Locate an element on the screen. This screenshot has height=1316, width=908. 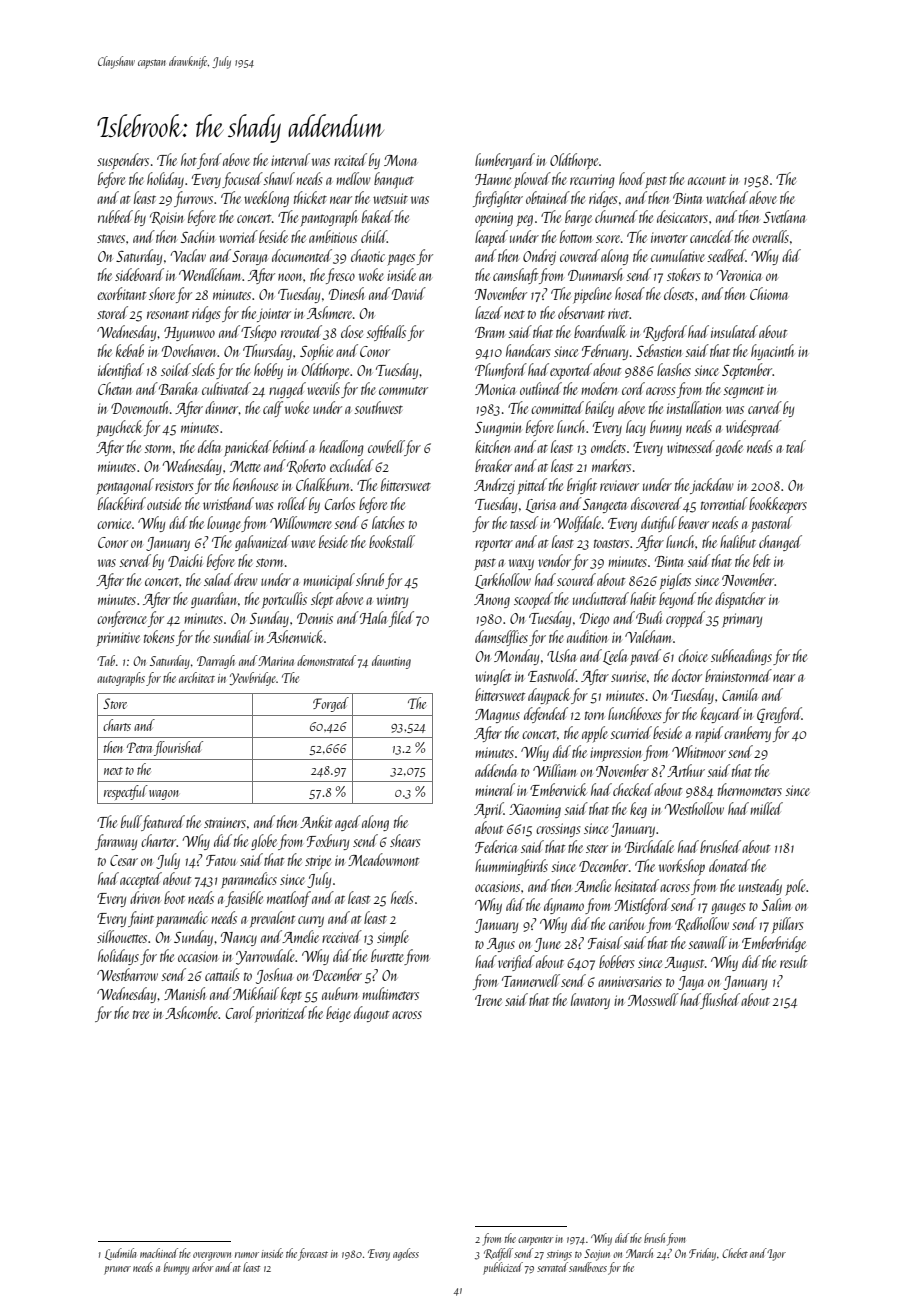
dugout is located at coordinates (371, 1014).
